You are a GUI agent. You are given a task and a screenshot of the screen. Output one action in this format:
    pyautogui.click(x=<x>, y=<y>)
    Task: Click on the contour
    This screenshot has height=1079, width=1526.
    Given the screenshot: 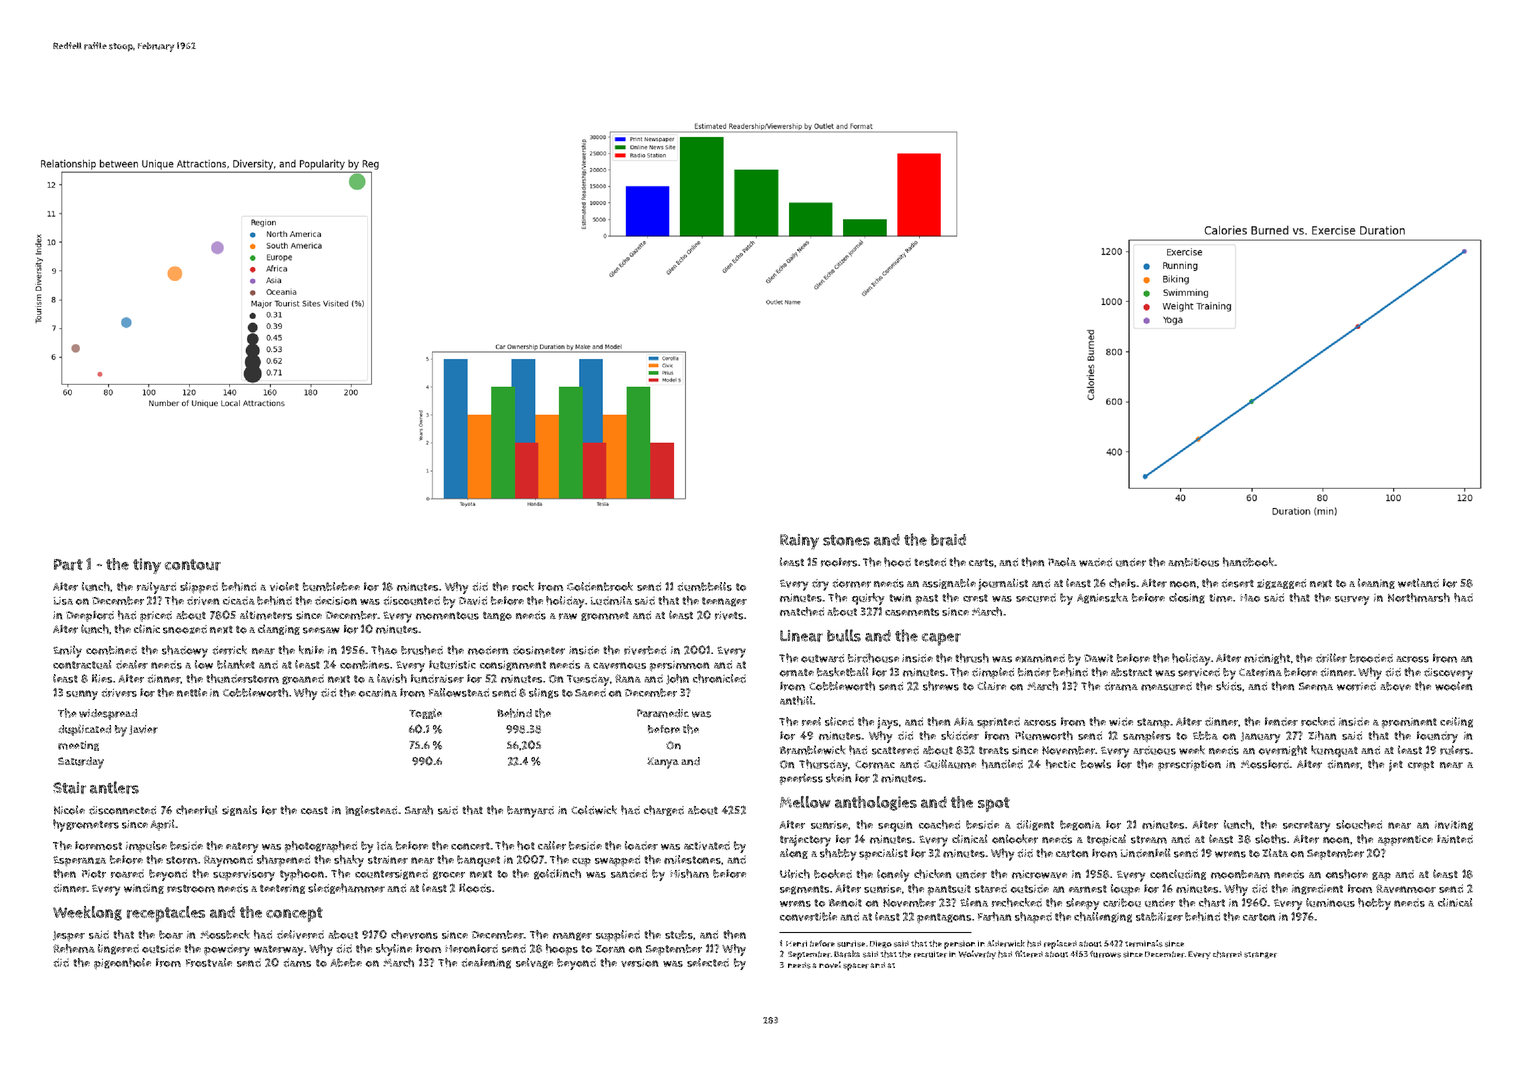 What is the action you would take?
    pyautogui.click(x=193, y=565)
